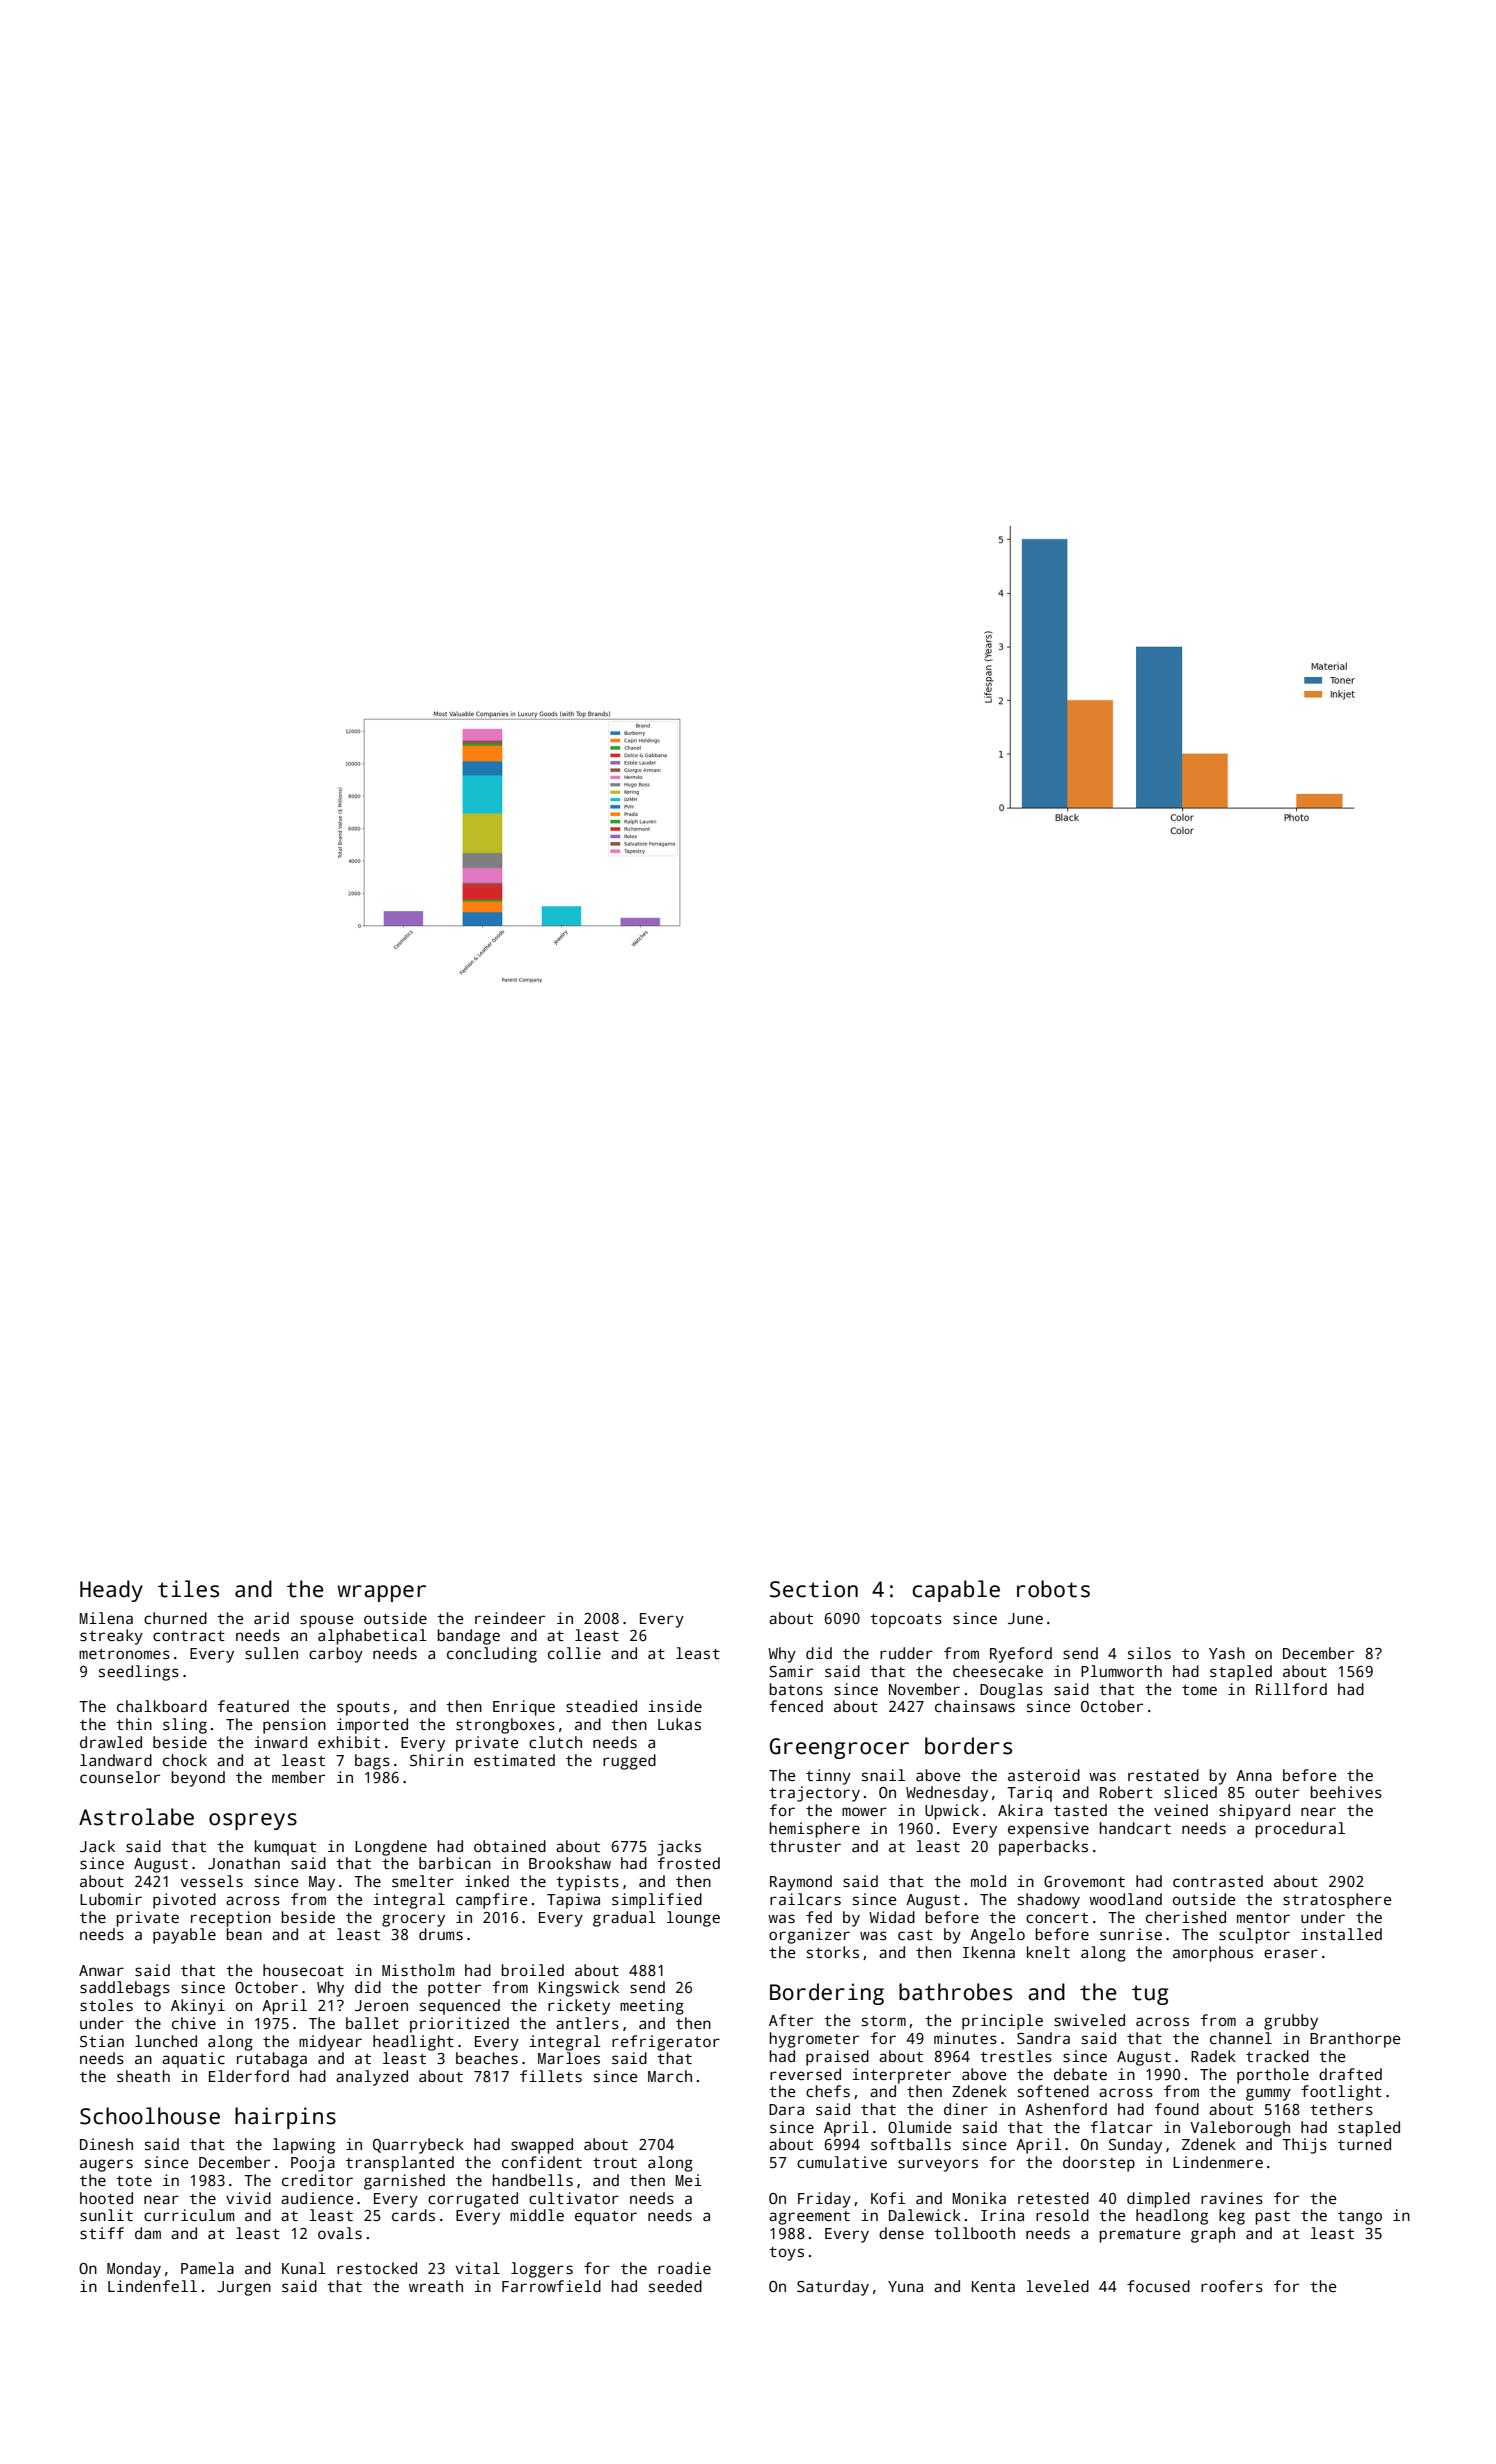  I want to click on robots, so click(1053, 1589).
